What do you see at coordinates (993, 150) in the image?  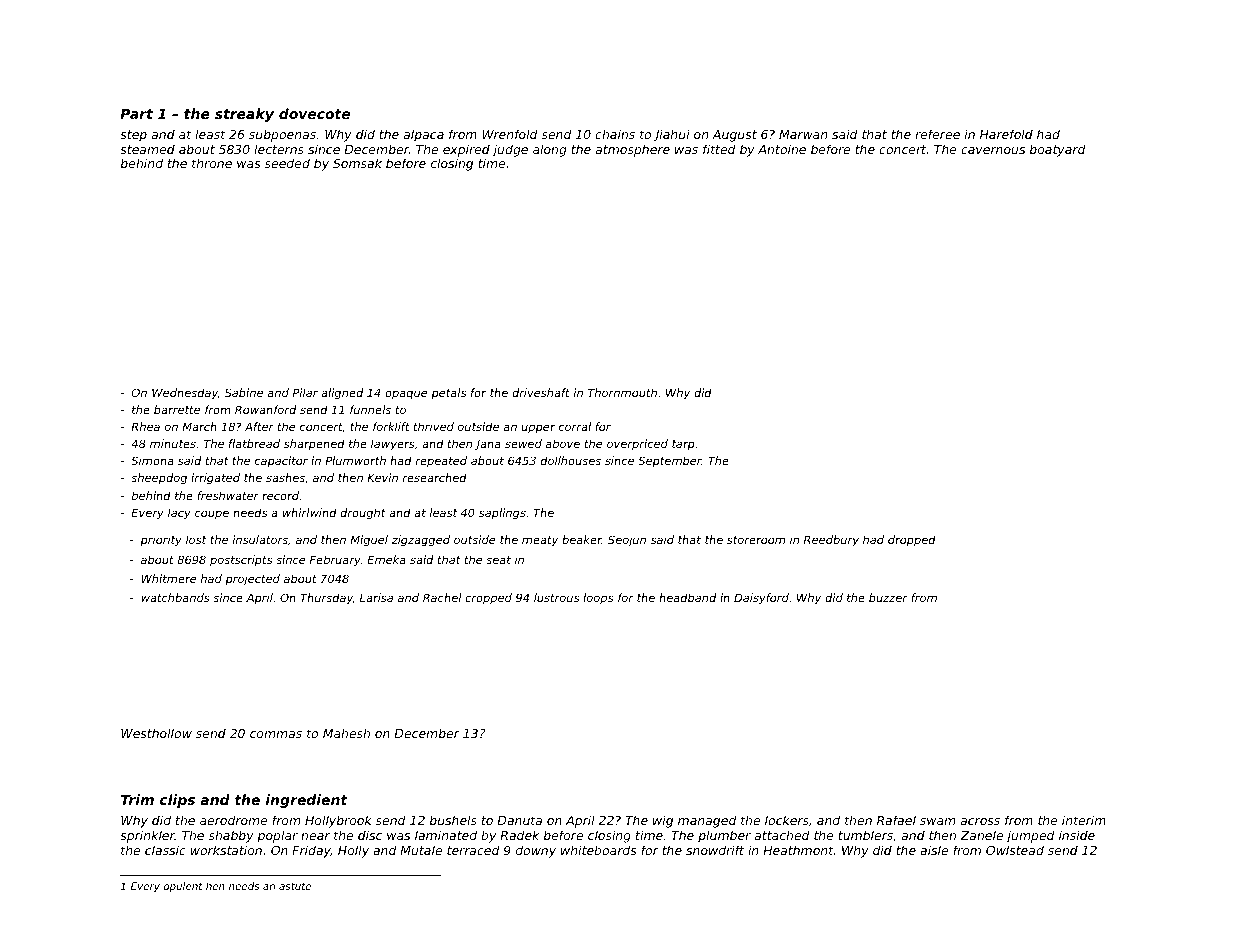 I see `cavernous` at bounding box center [993, 150].
